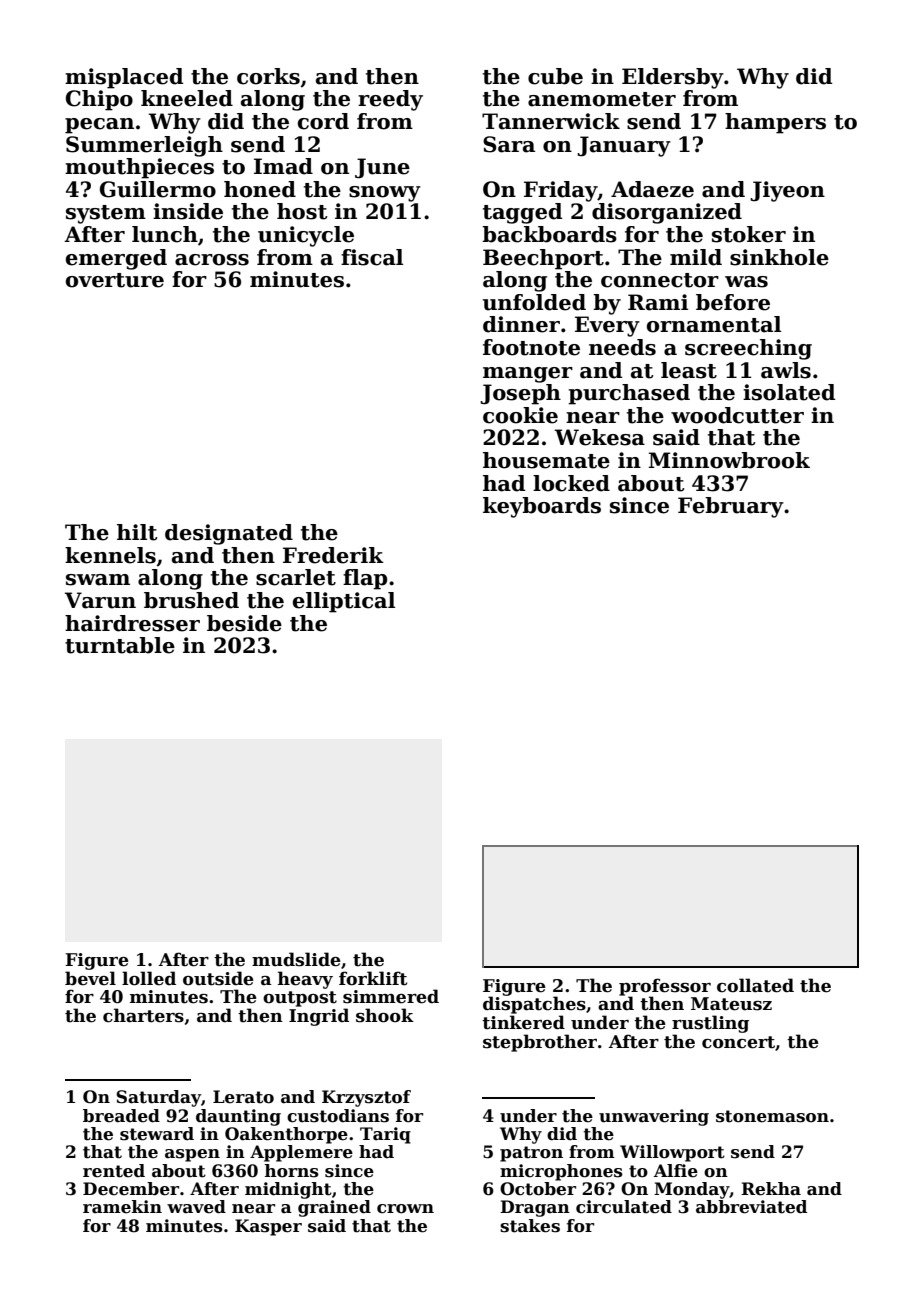  What do you see at coordinates (139, 168) in the document?
I see `mouthpieces` at bounding box center [139, 168].
